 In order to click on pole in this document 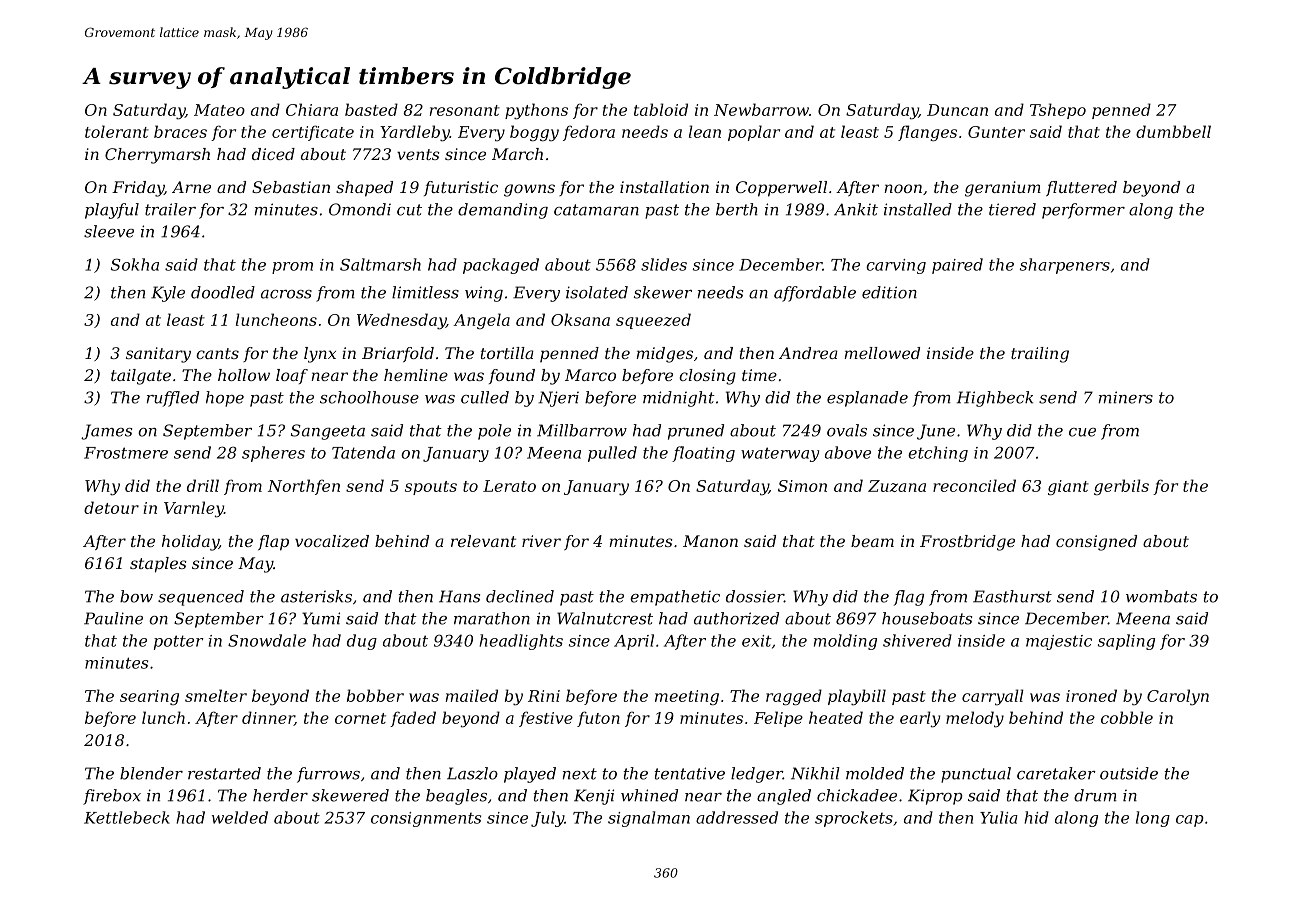, I will do `click(494, 432)`.
